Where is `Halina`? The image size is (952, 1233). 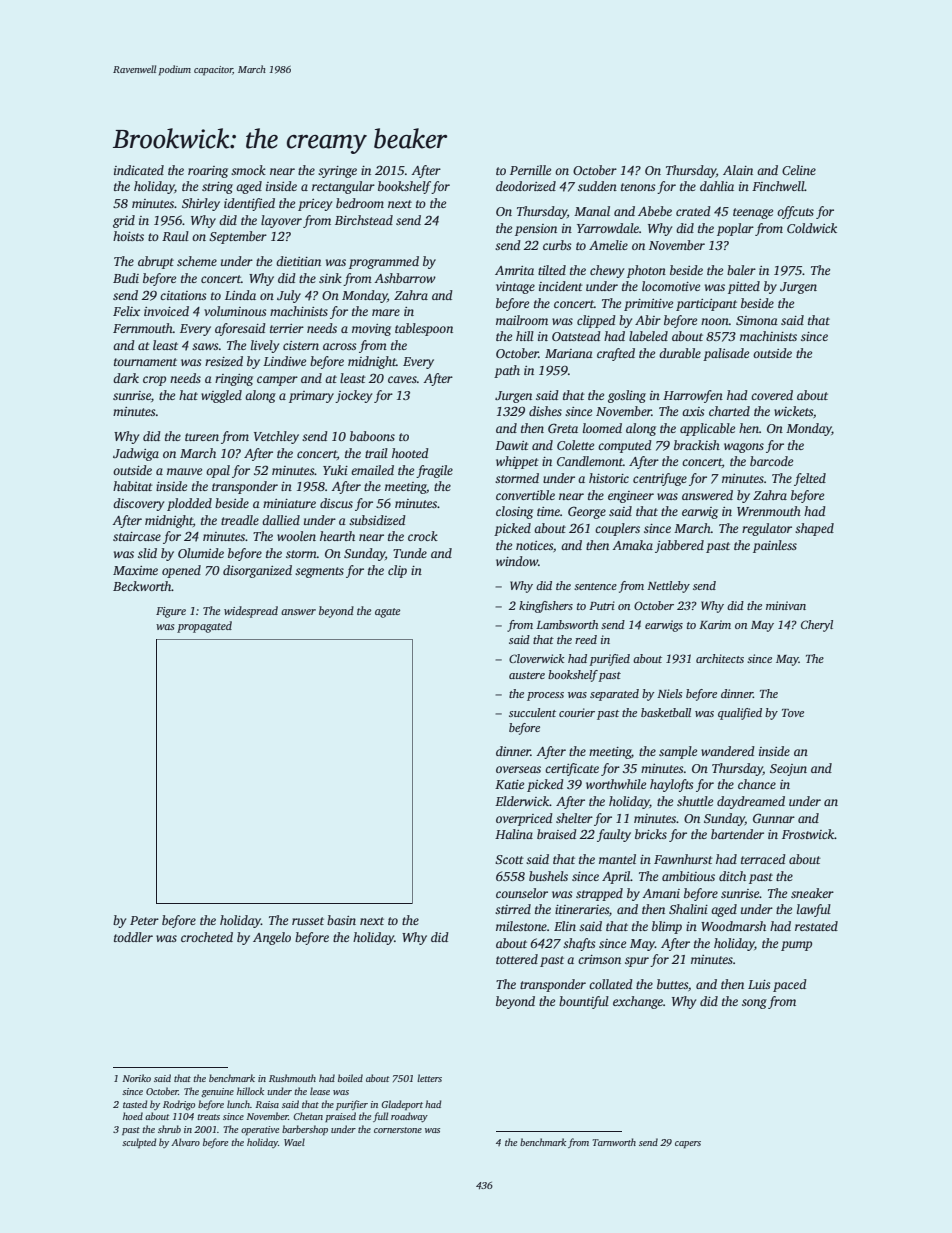
Halina is located at coordinates (514, 834).
